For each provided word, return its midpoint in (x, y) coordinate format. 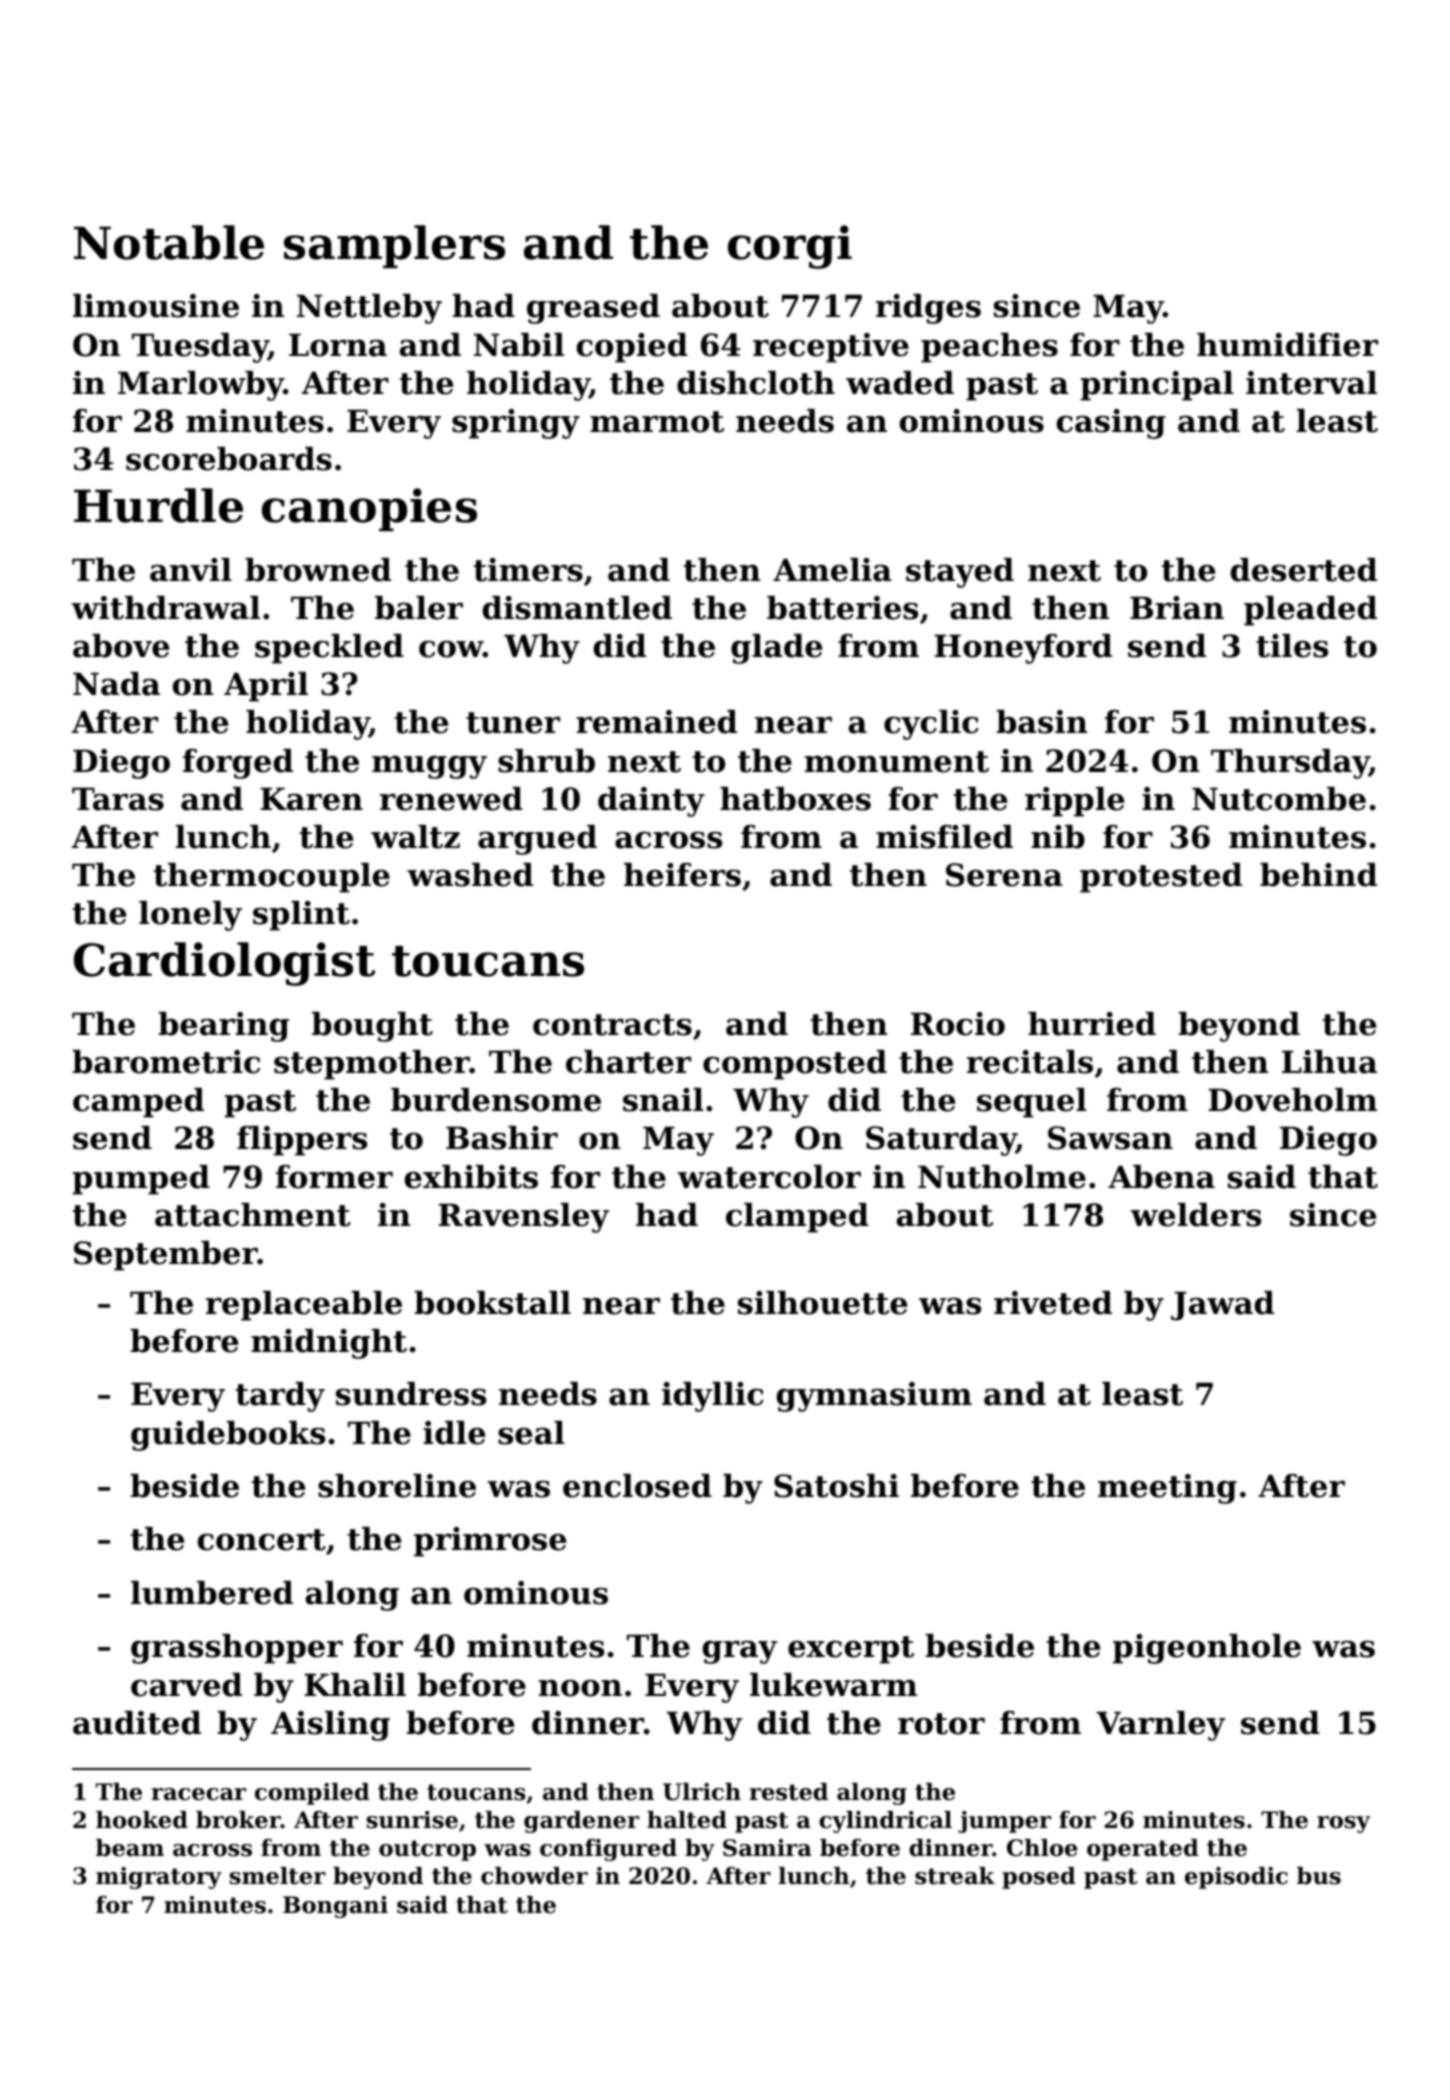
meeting (1167, 1489)
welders (1196, 1215)
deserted (1304, 570)
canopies (369, 509)
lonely (190, 916)
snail (663, 1100)
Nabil (519, 345)
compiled (312, 1794)
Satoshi (836, 1486)
